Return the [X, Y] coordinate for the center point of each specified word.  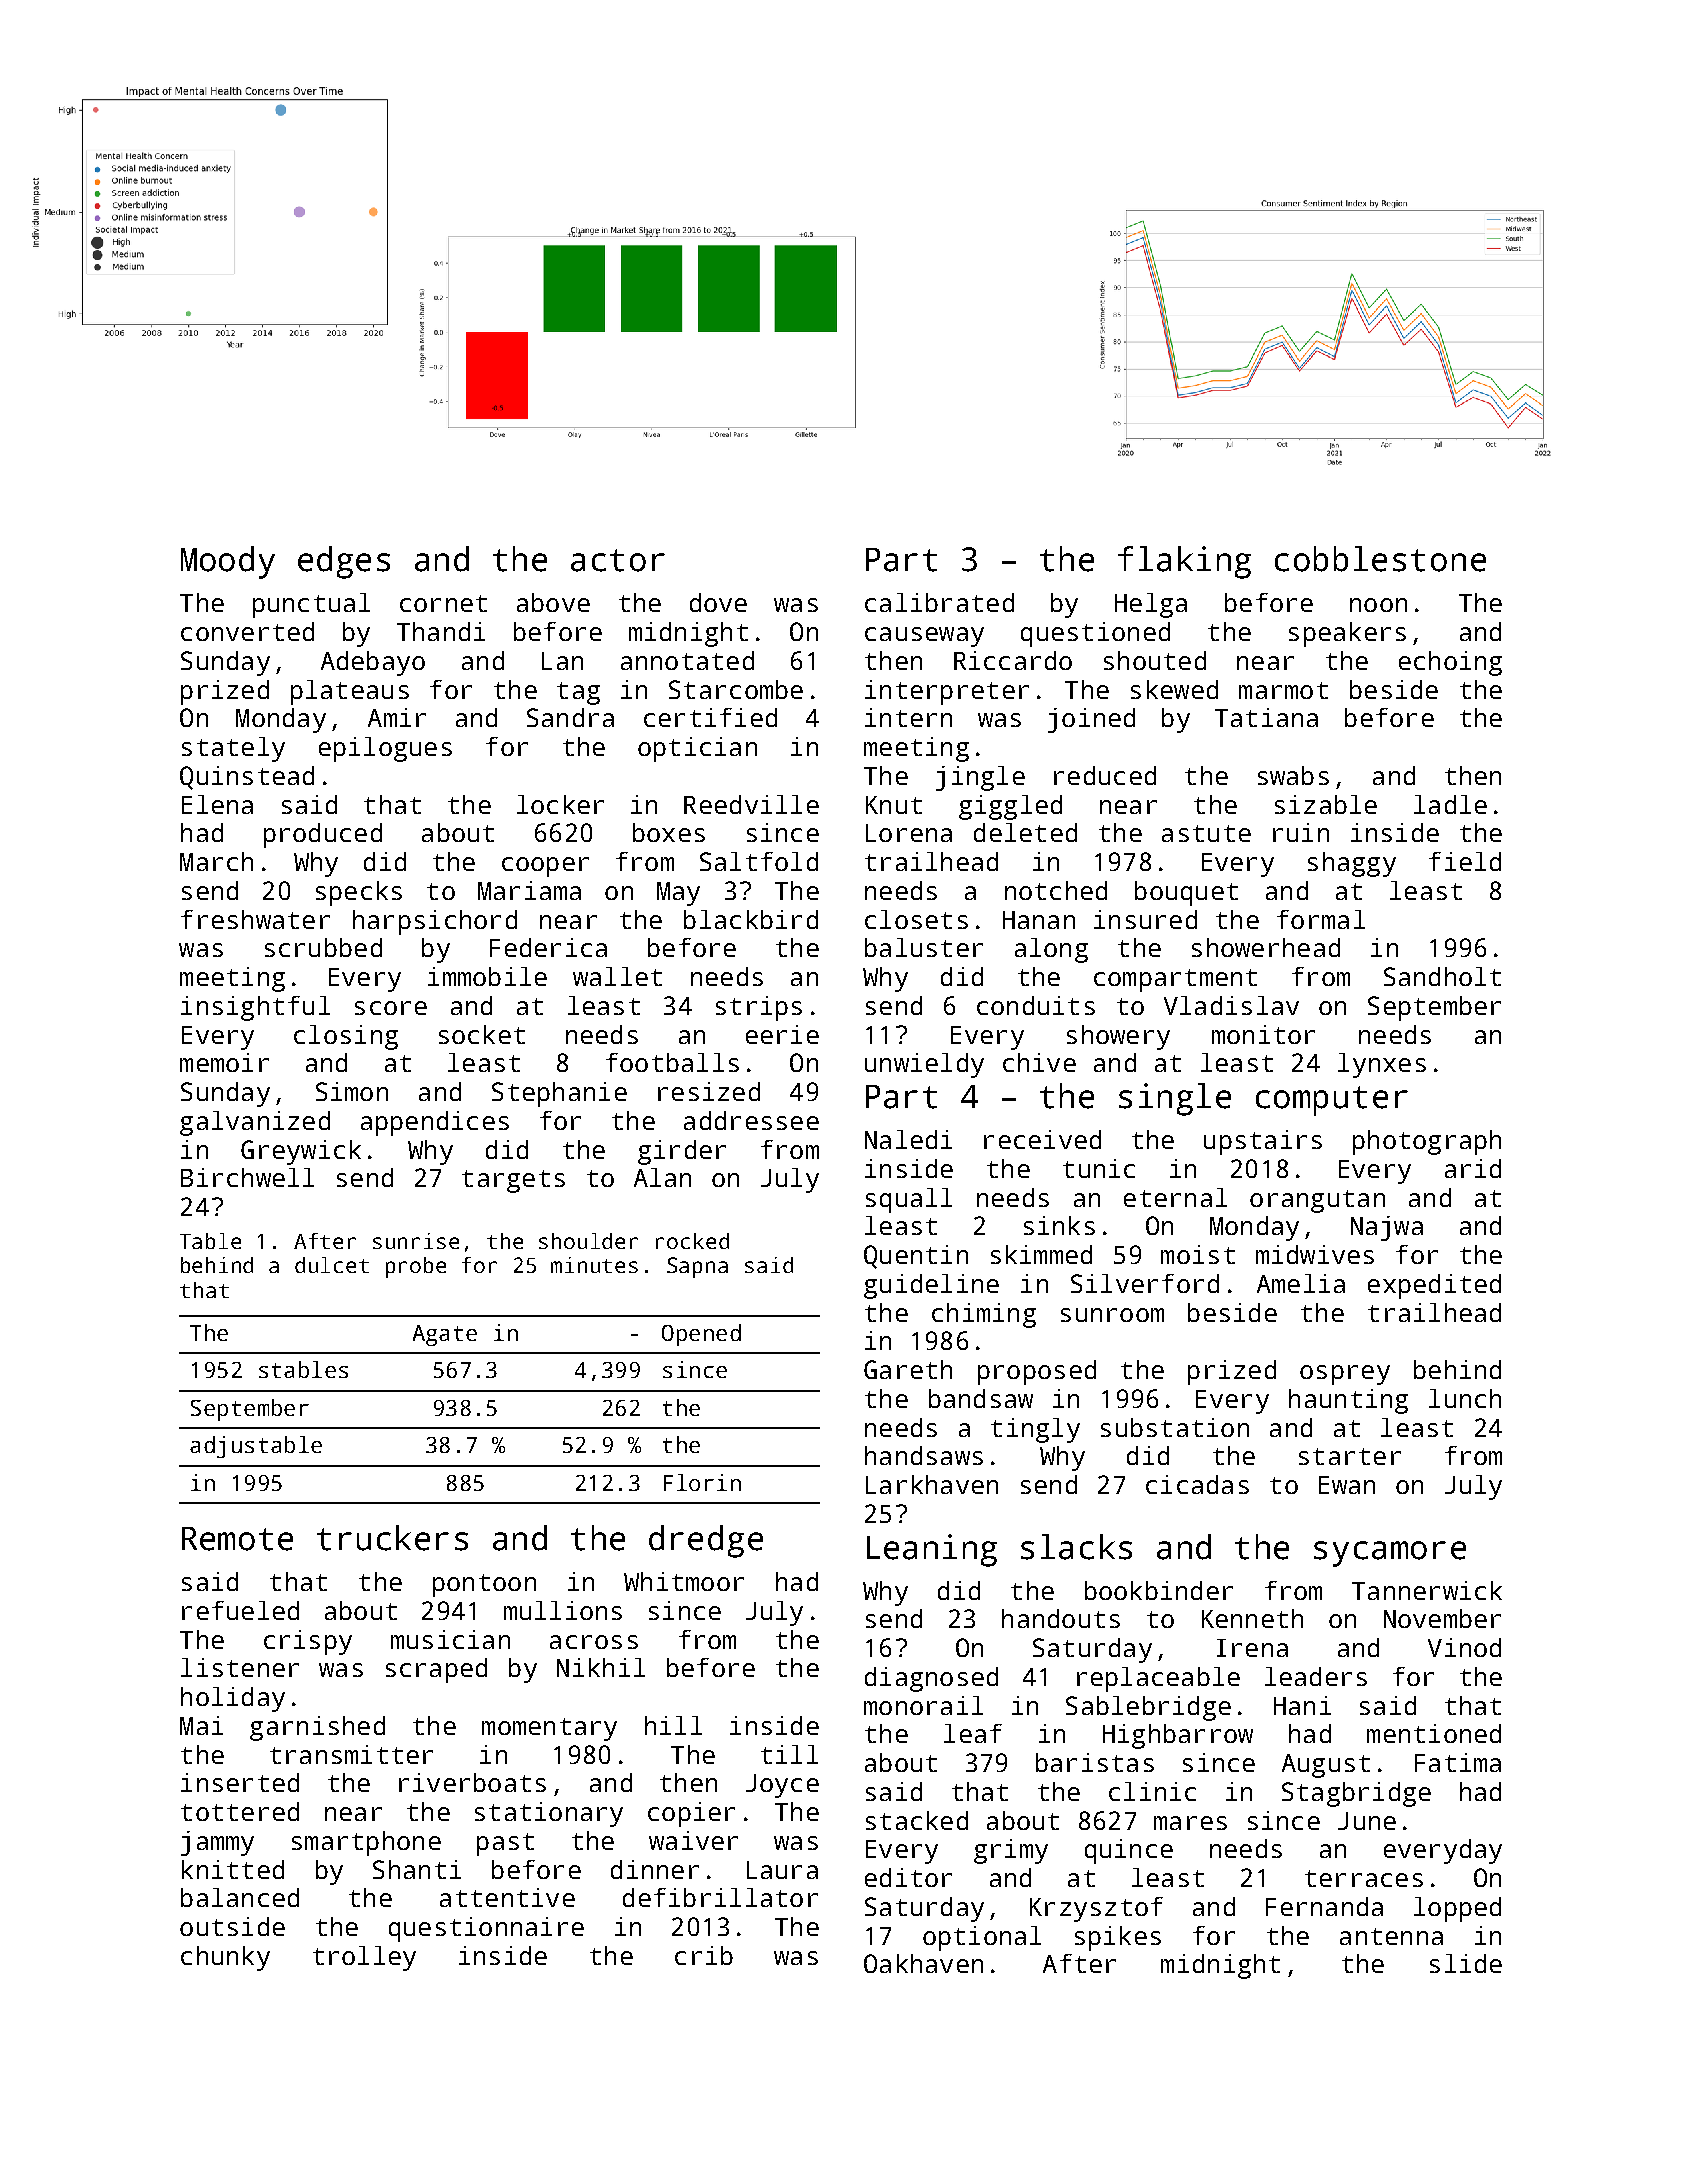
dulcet [332, 1265]
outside [232, 1926]
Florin [702, 1482]
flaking [1184, 562]
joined [1091, 720]
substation [1175, 1427]
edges [344, 562]
